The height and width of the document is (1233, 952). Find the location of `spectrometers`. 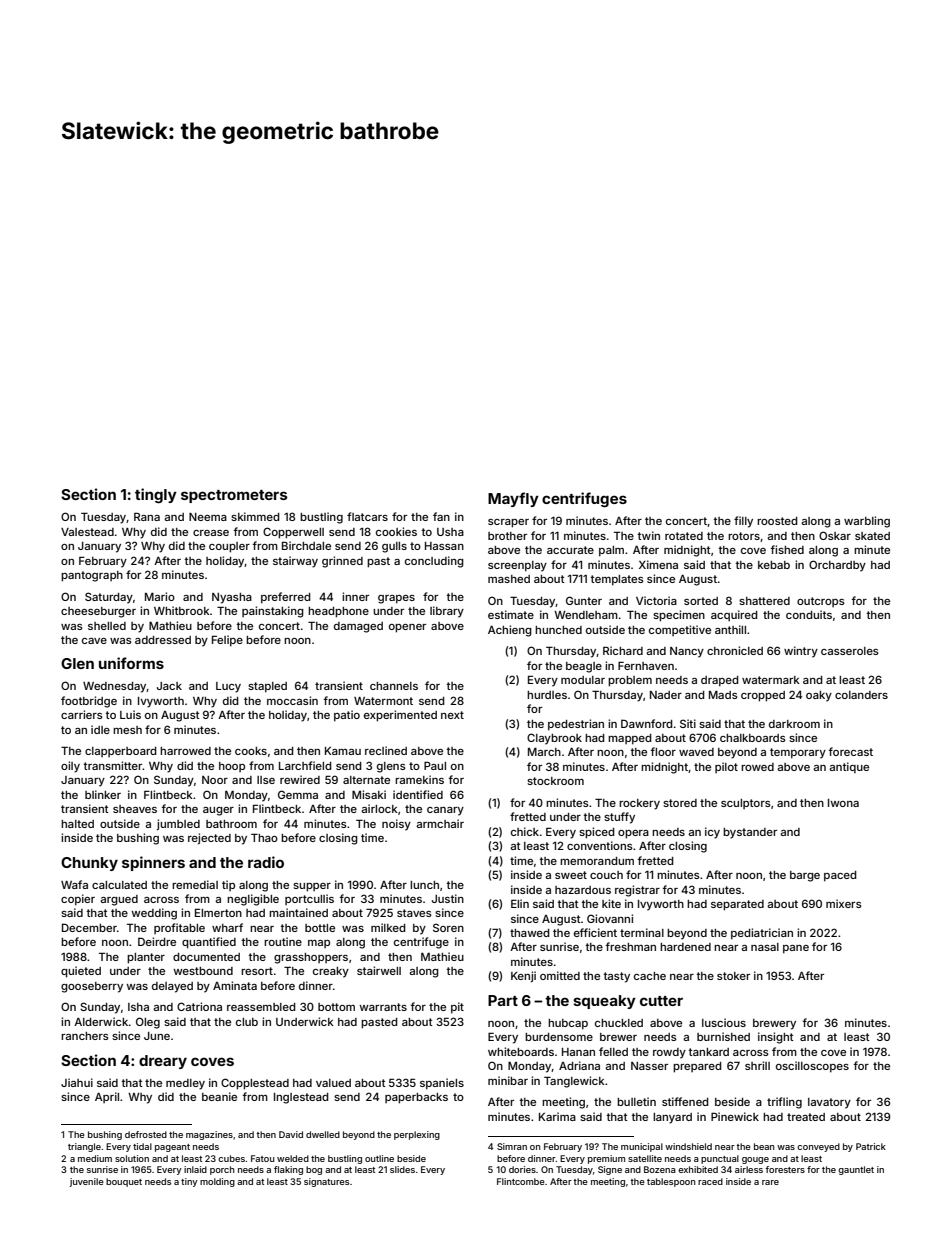

spectrometers is located at coordinates (234, 496).
